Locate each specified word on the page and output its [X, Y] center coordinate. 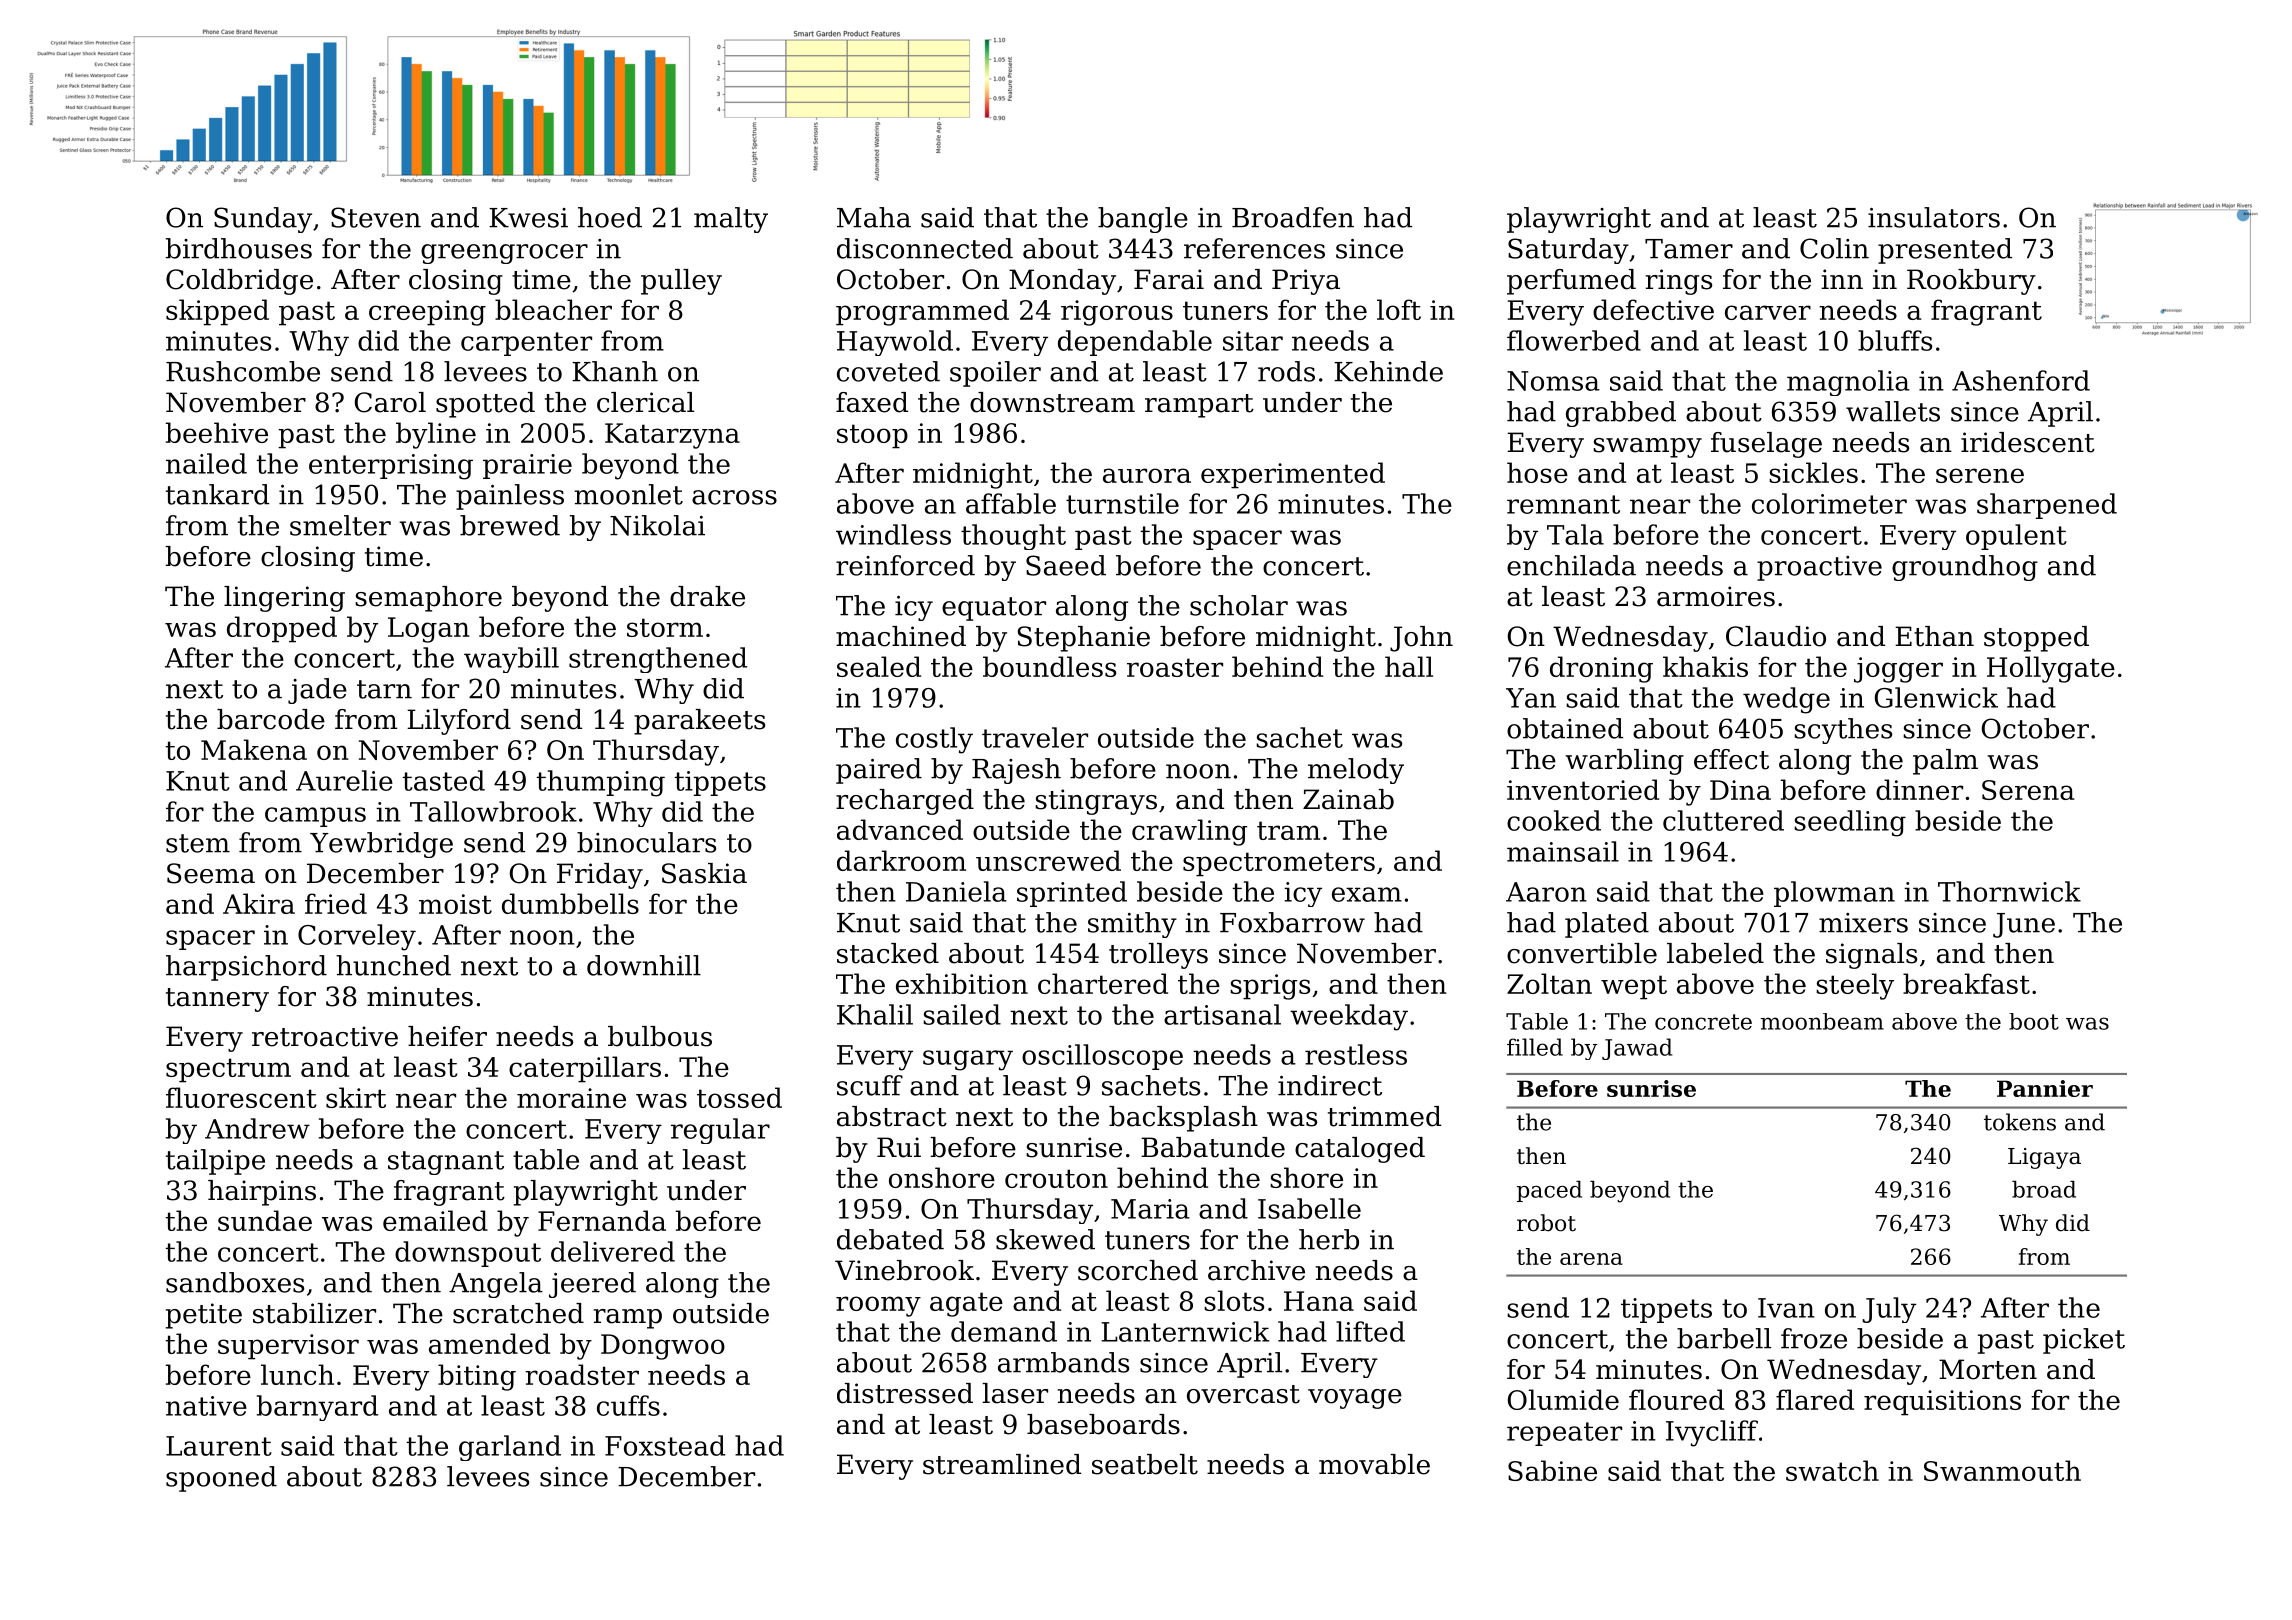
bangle [1143, 220]
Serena [2028, 790]
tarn [384, 689]
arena [1591, 1259]
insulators [1934, 217]
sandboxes [235, 1282]
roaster [1175, 667]
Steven [376, 217]
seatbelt [1145, 1464]
